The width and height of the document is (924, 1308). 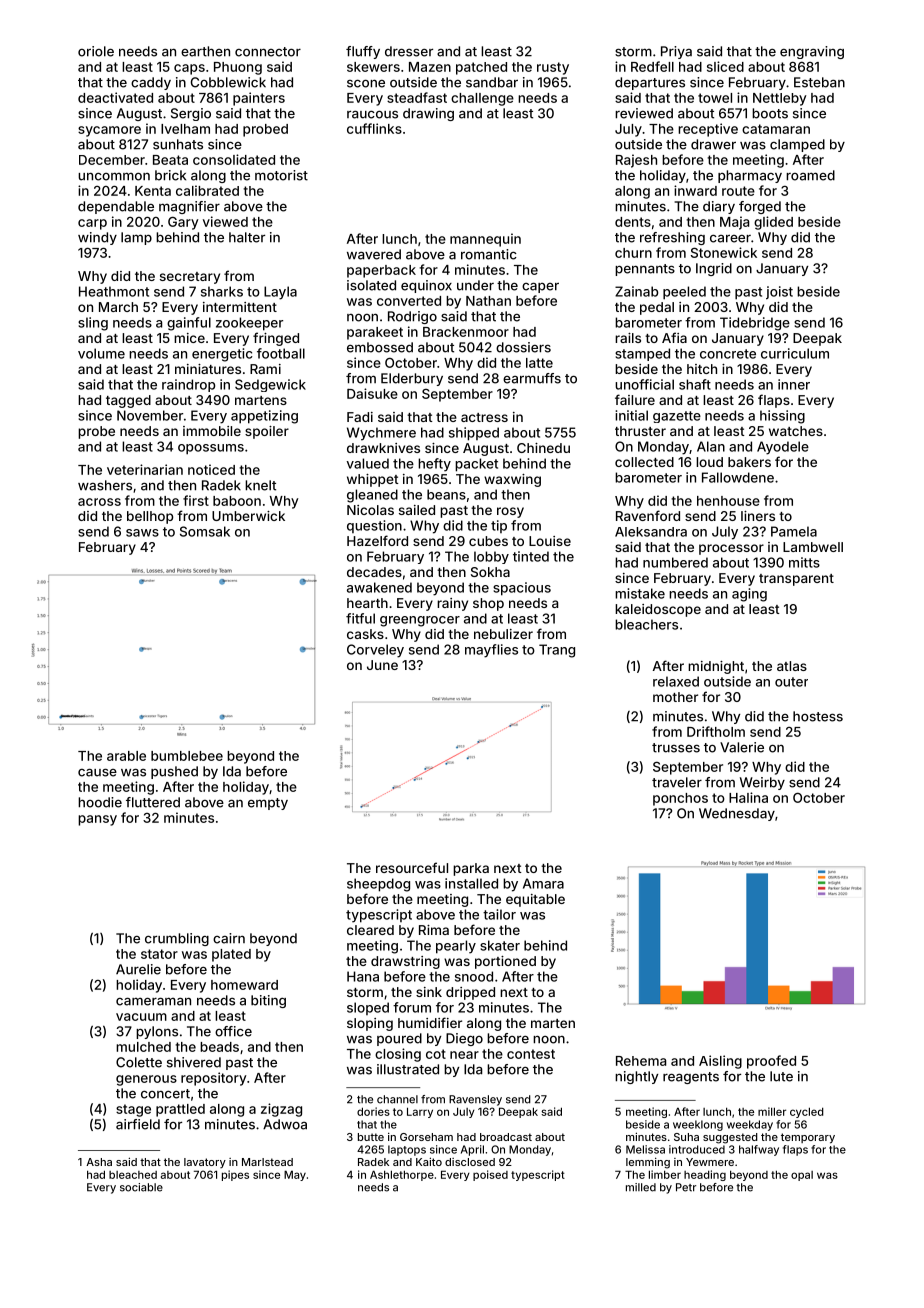 What do you see at coordinates (684, 293) in the document?
I see `peeled` at bounding box center [684, 293].
